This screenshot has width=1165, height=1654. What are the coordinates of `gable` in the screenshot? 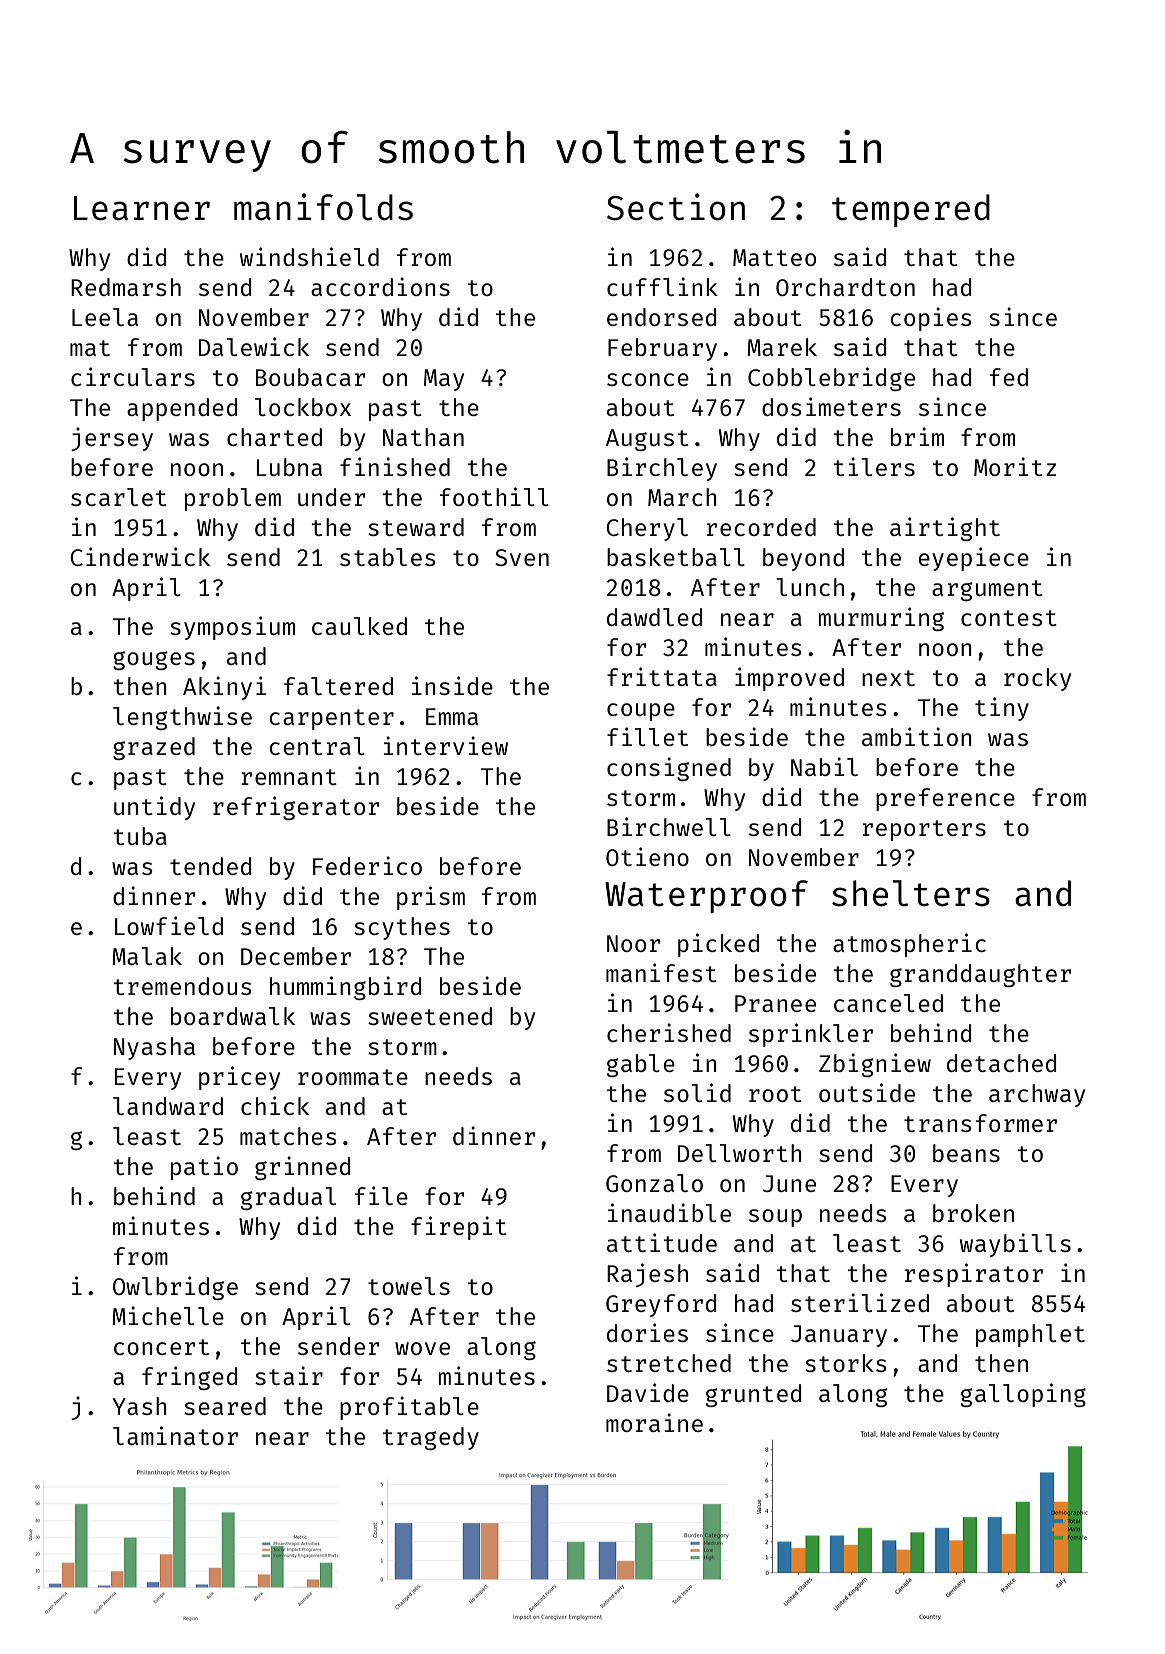 It's located at (641, 1065).
